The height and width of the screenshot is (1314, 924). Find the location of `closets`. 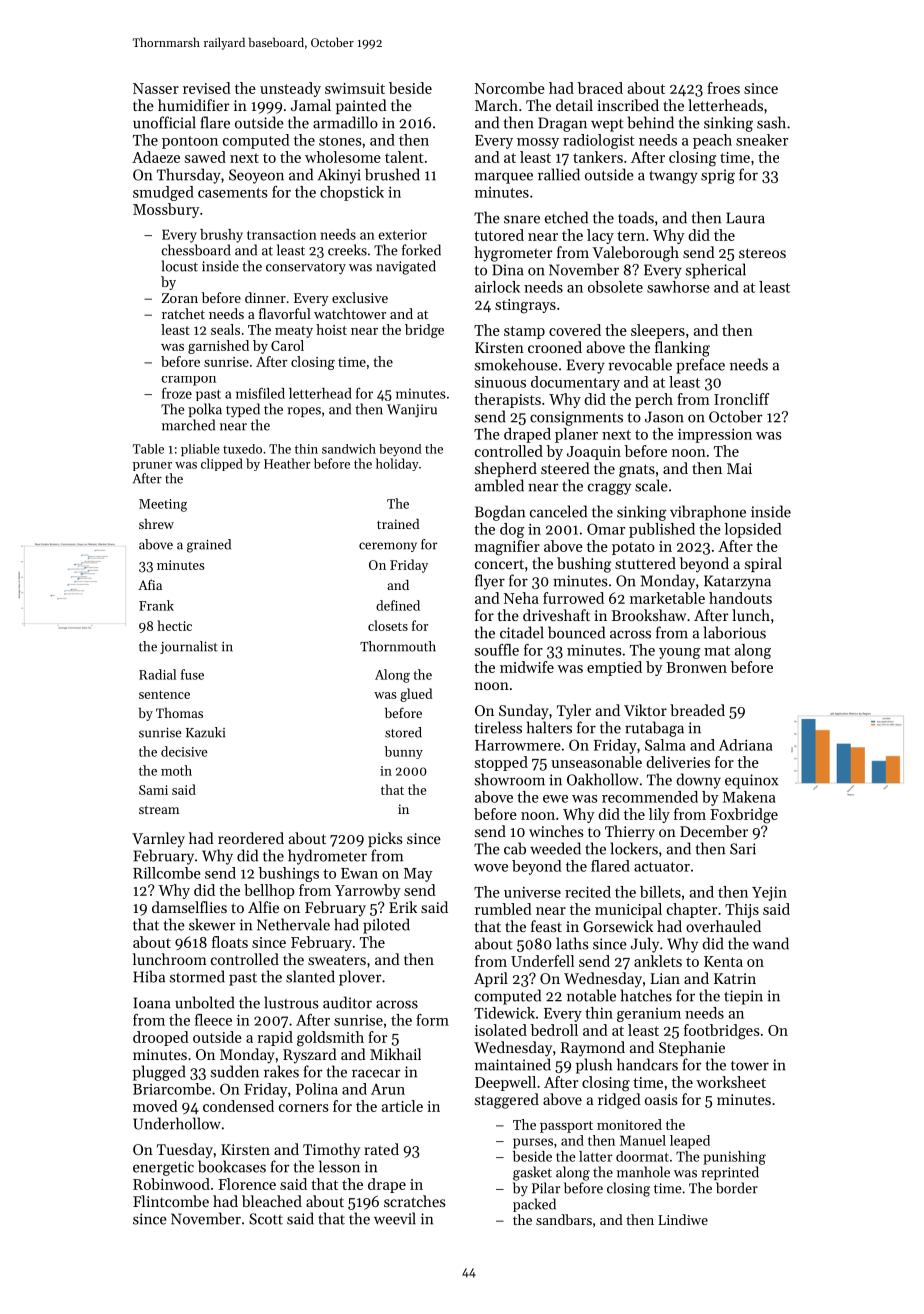

closets is located at coordinates (388, 625).
